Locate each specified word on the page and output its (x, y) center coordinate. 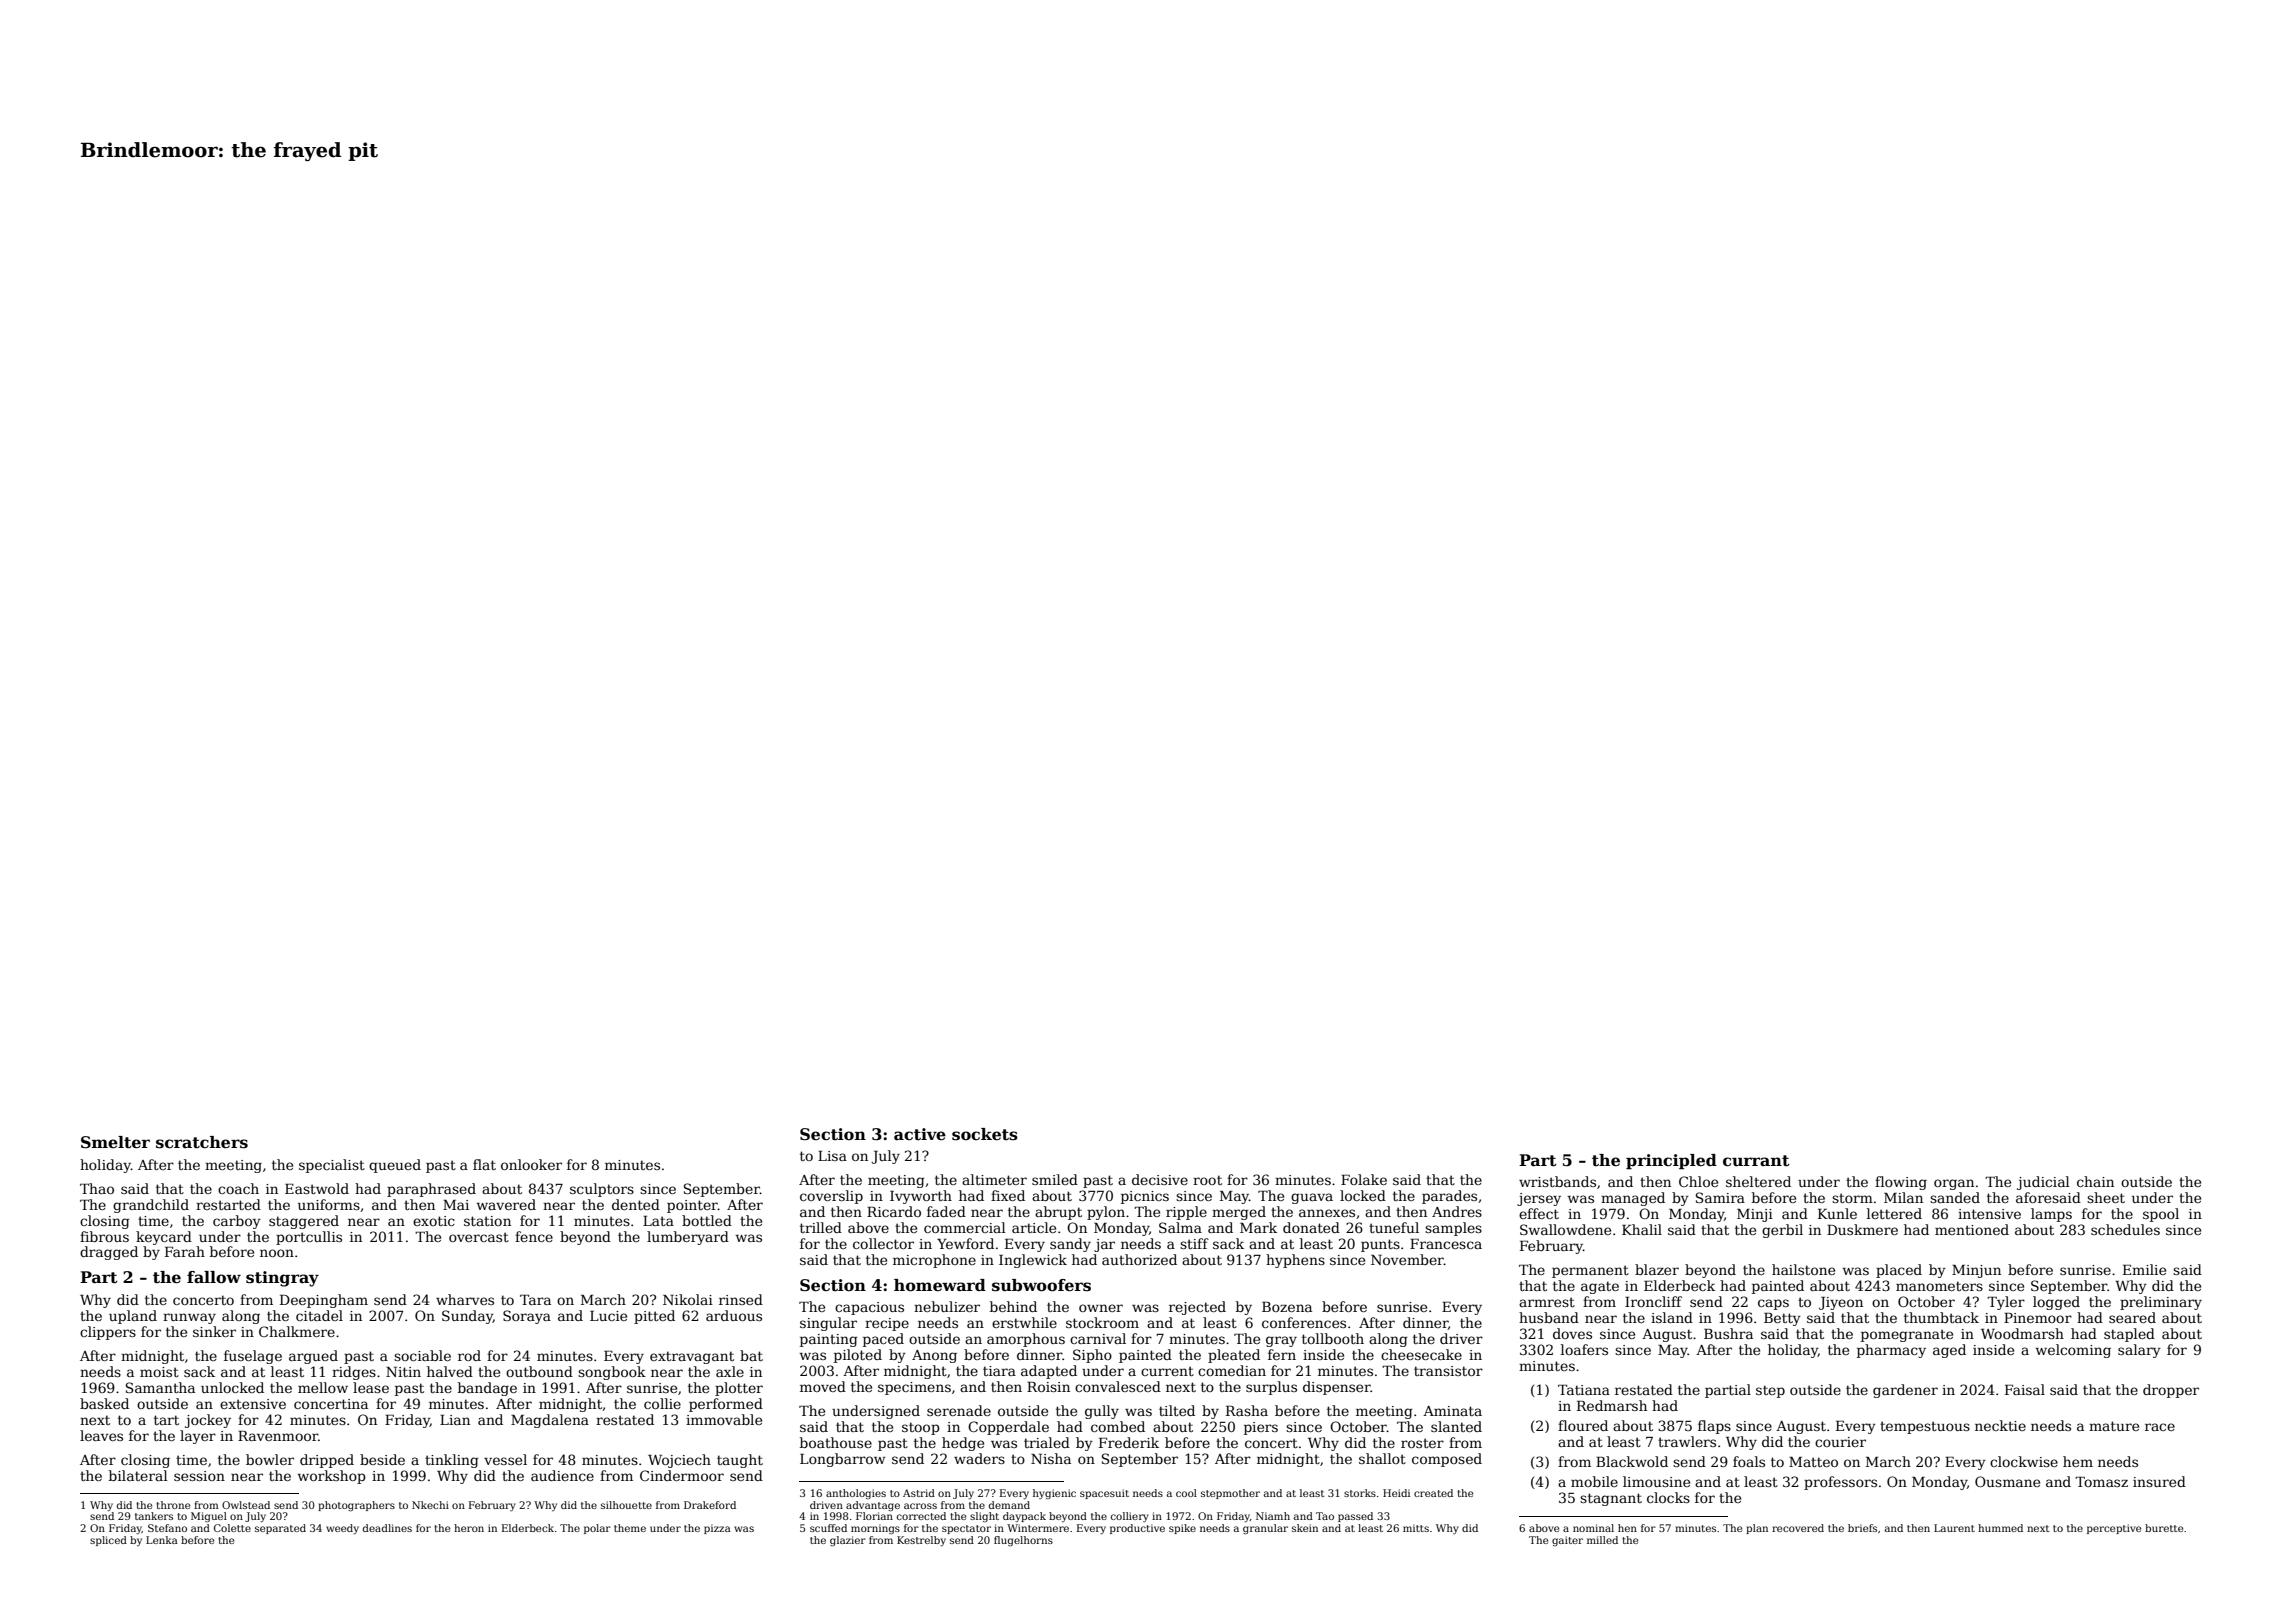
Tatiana (1584, 1390)
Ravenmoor (278, 1436)
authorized (1139, 1259)
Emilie (2144, 1269)
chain (2095, 1181)
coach (238, 1188)
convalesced (1118, 1386)
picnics (1145, 1197)
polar (597, 1529)
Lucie (608, 1316)
